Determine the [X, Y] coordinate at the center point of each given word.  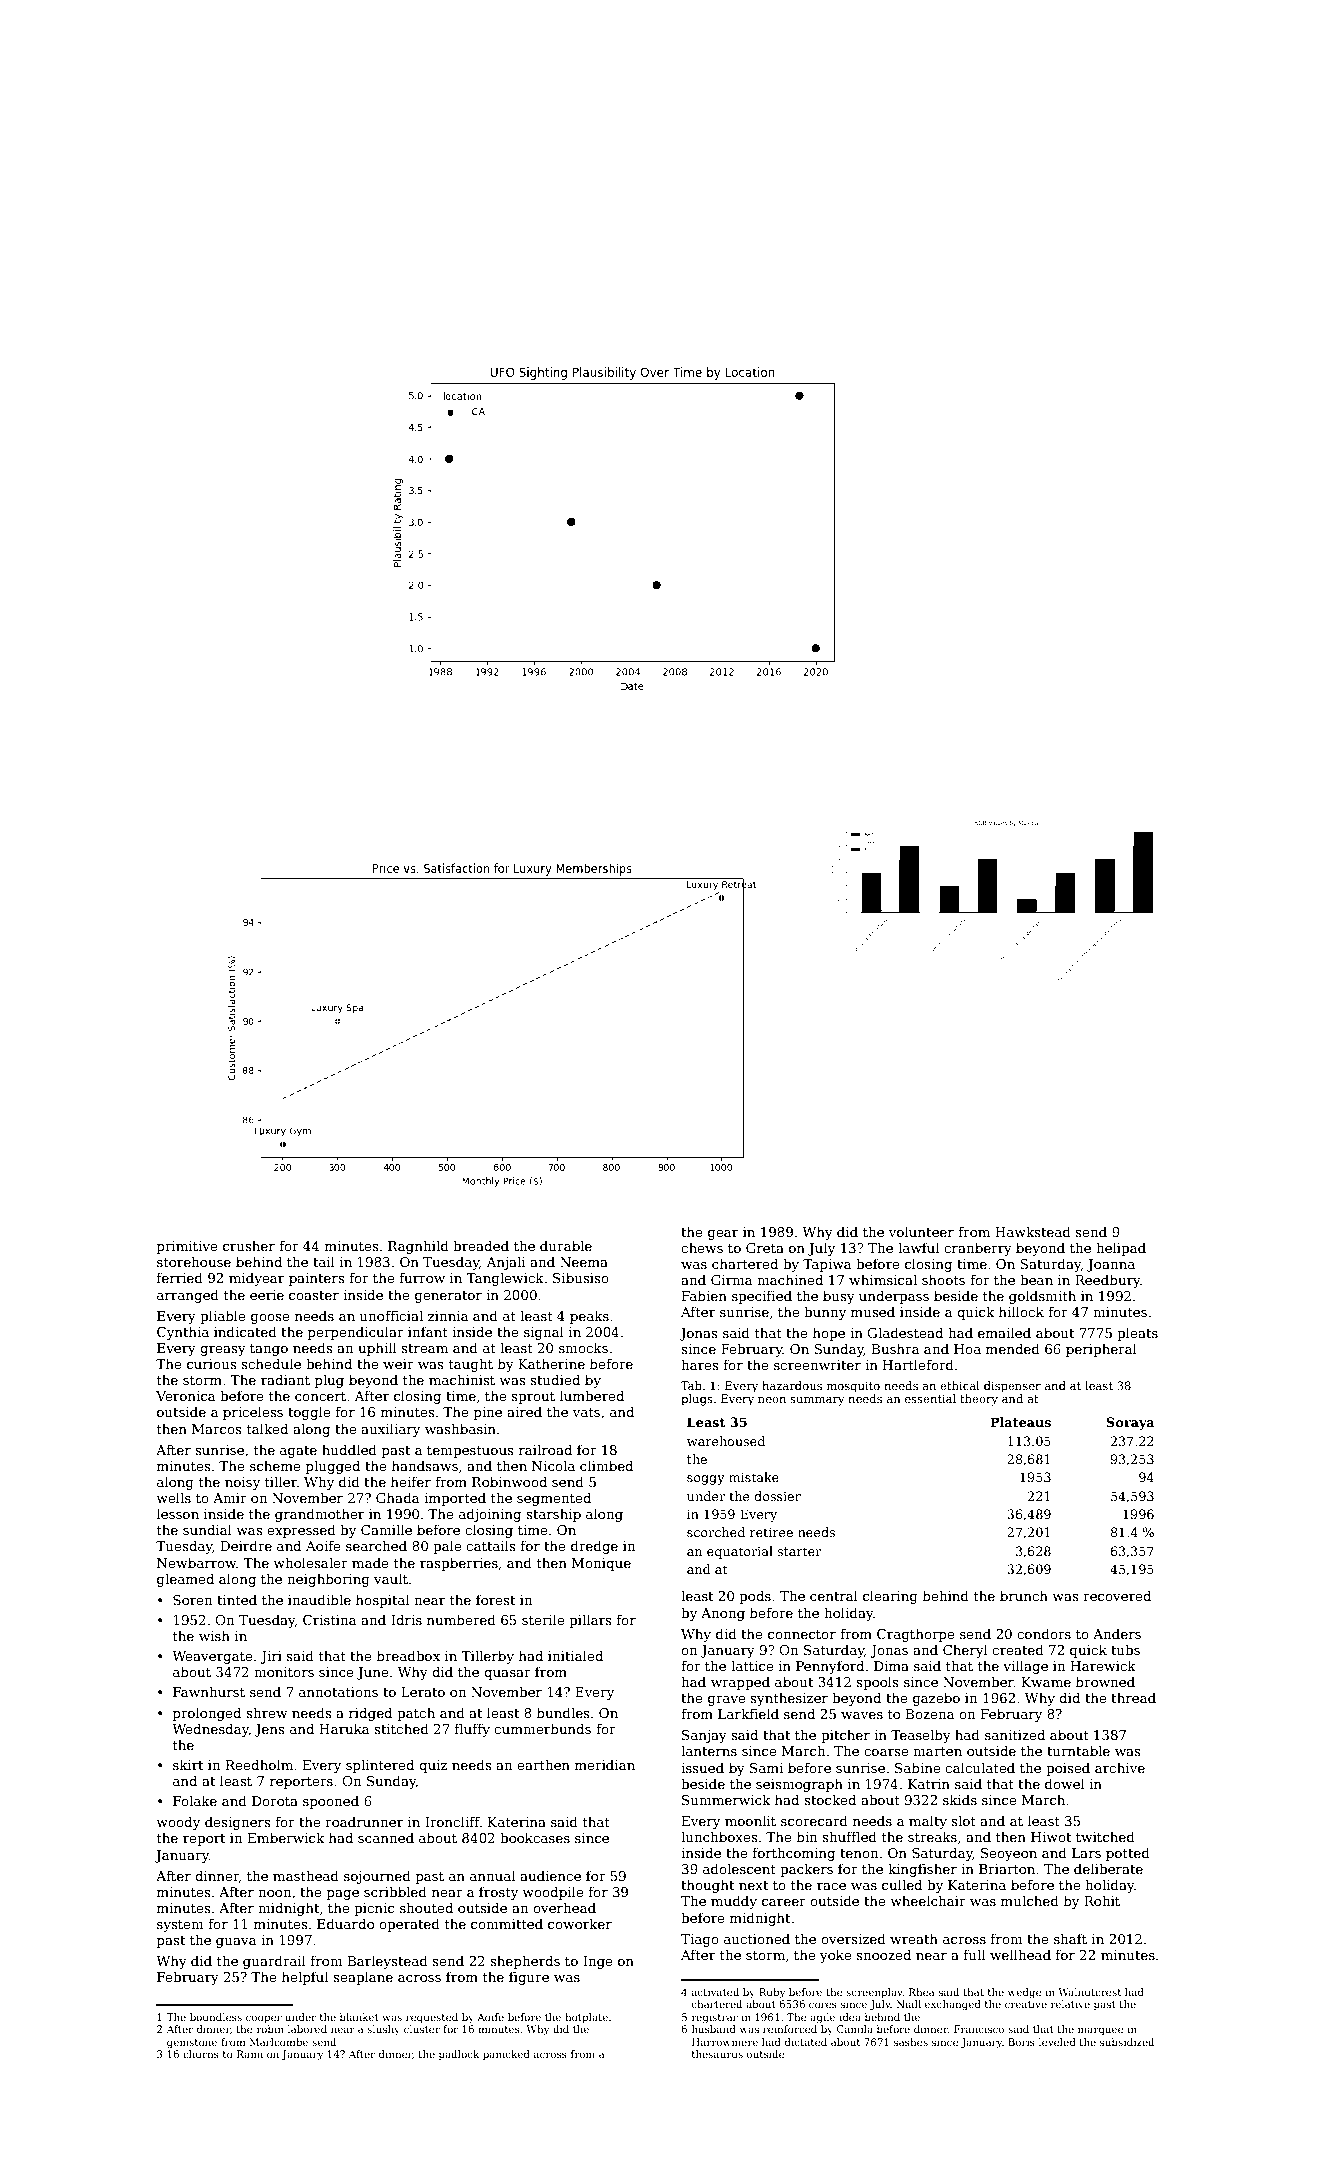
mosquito [853, 1387]
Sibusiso [581, 1277]
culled [902, 1884]
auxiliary [390, 1430]
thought [707, 1886]
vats [586, 1412]
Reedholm [259, 1764]
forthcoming [794, 1854]
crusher [249, 1245]
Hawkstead [1033, 1231]
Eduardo [345, 1923]
